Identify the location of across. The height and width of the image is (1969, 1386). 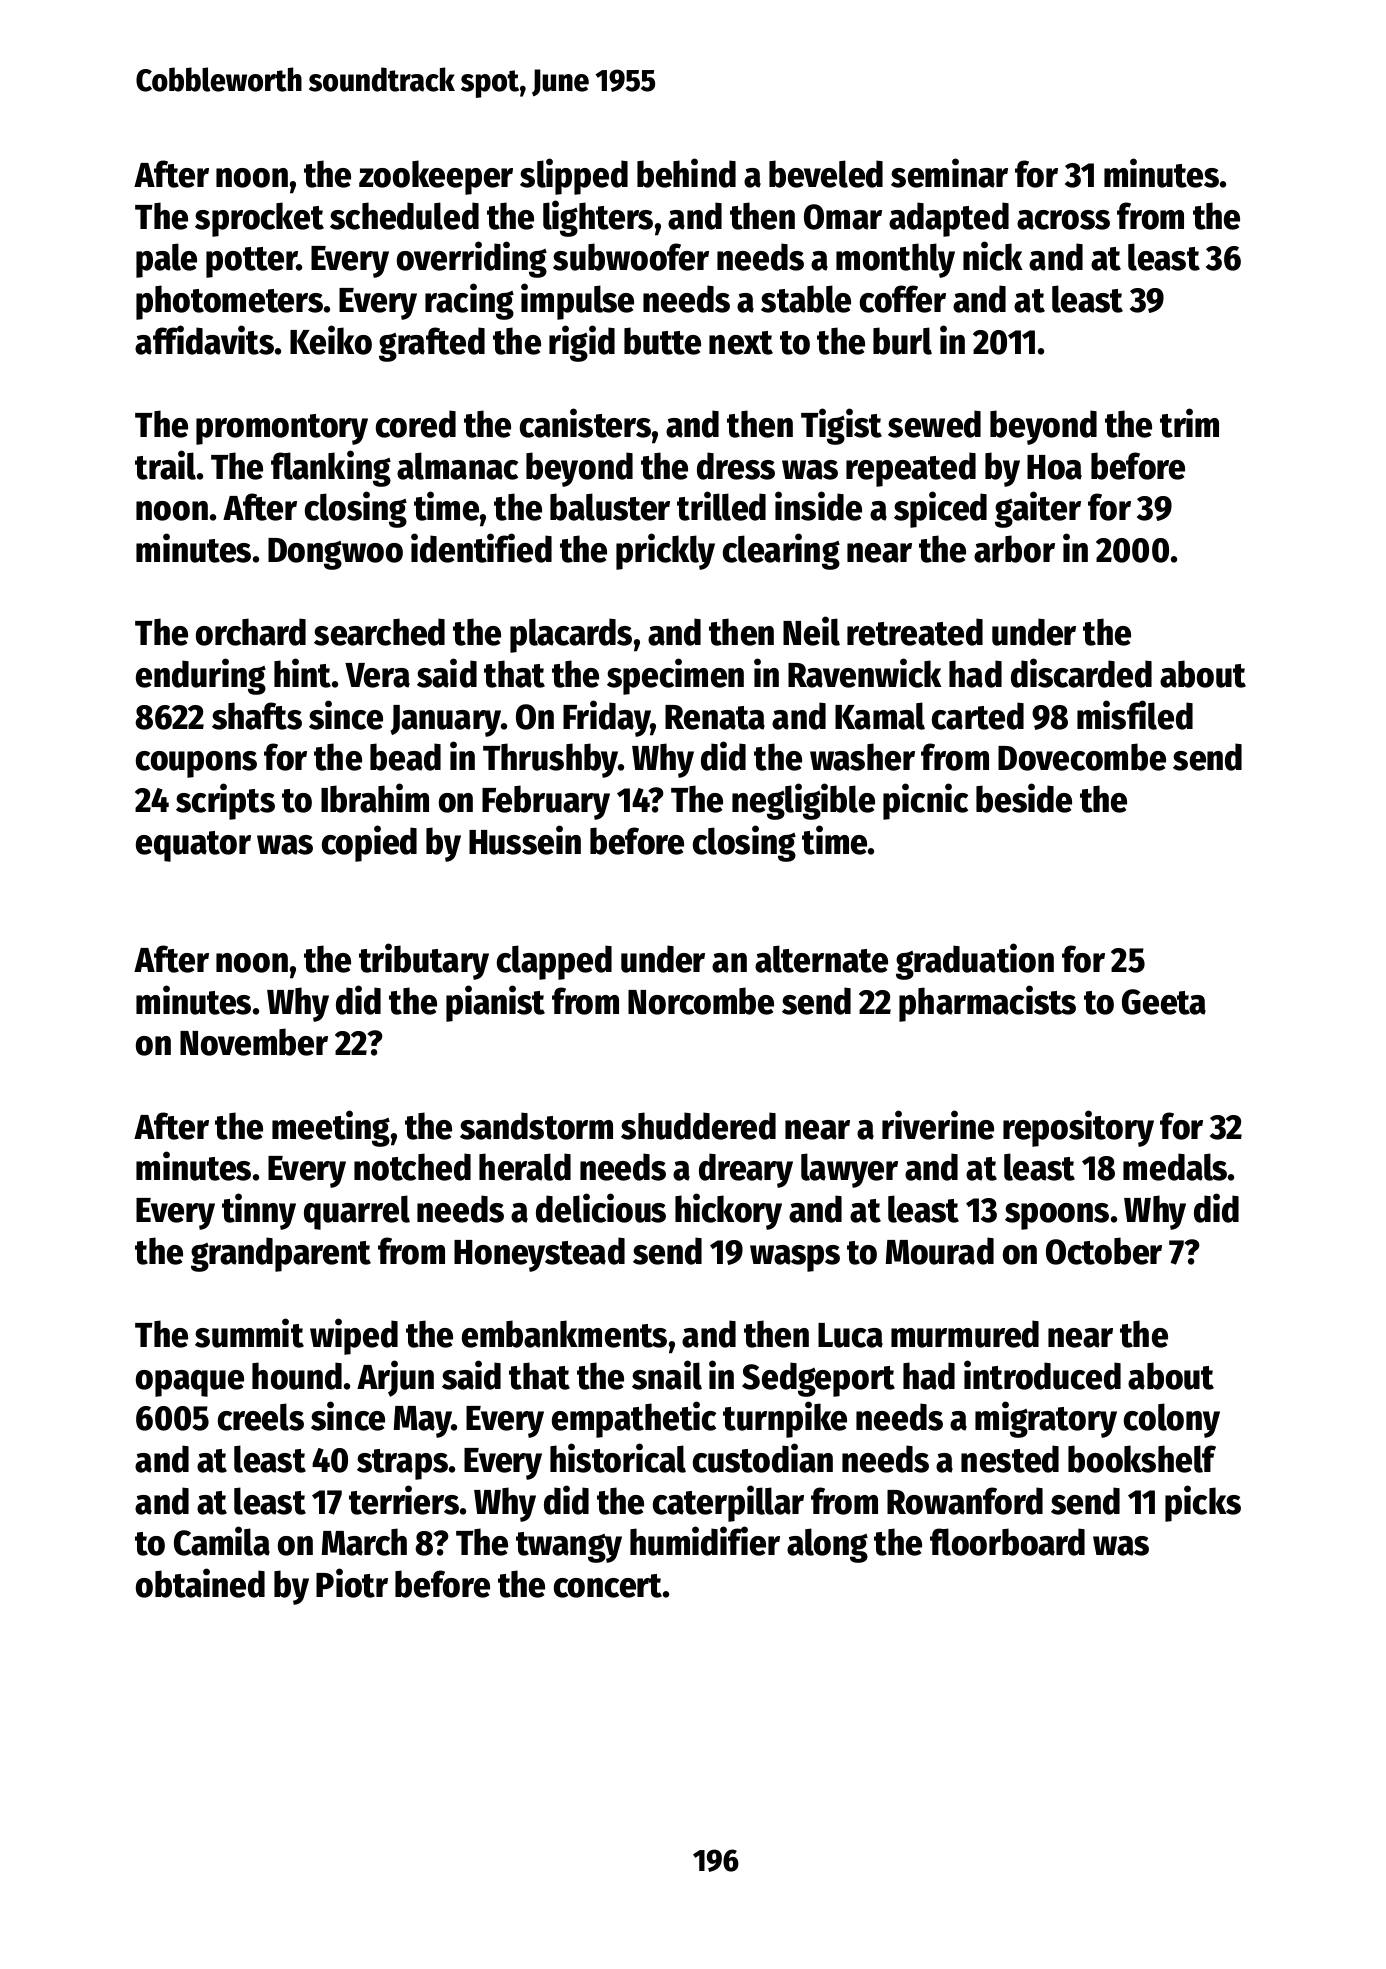
(1063, 220).
